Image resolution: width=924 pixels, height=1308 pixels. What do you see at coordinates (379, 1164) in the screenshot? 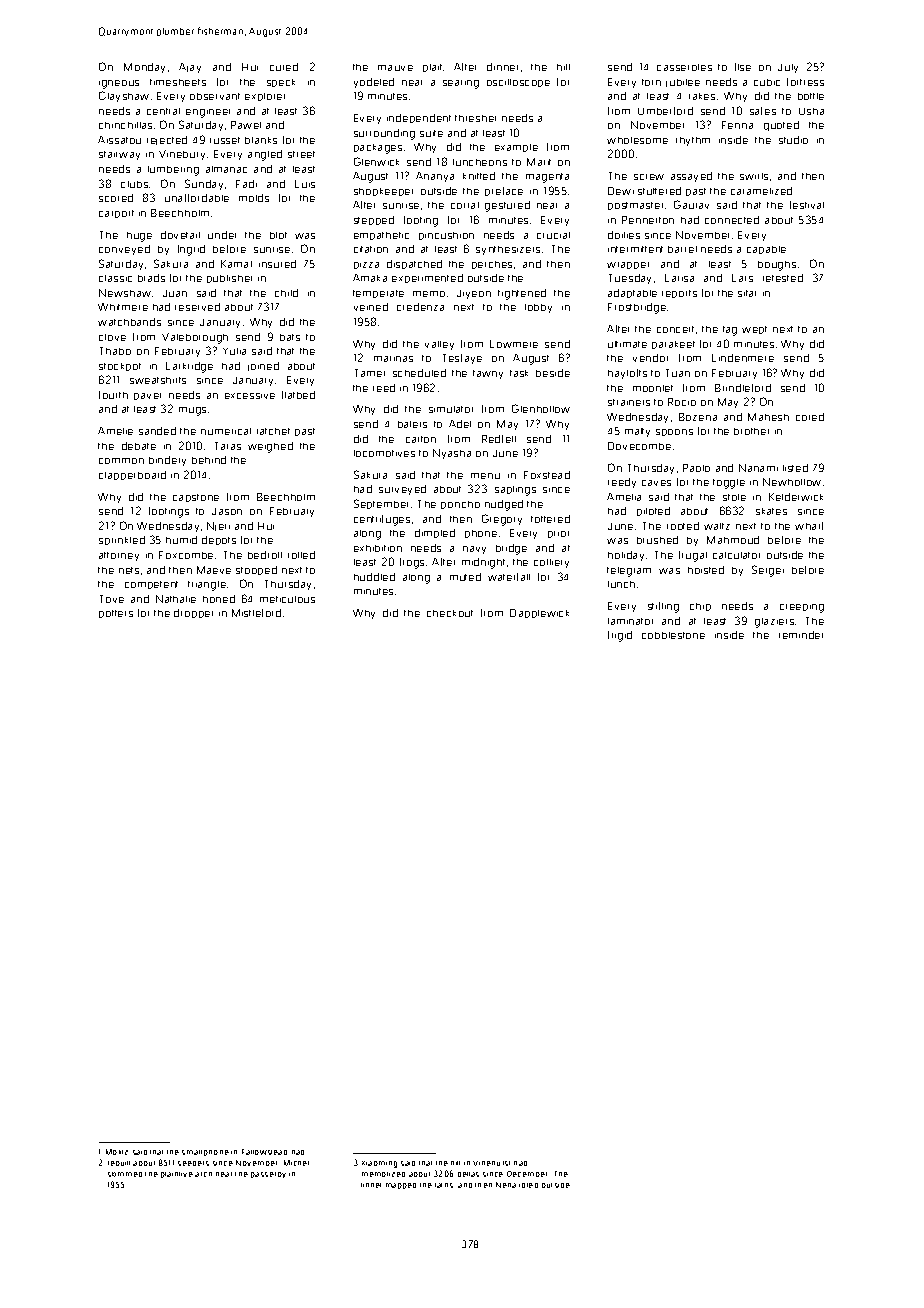
I see `Xiaoming` at bounding box center [379, 1164].
